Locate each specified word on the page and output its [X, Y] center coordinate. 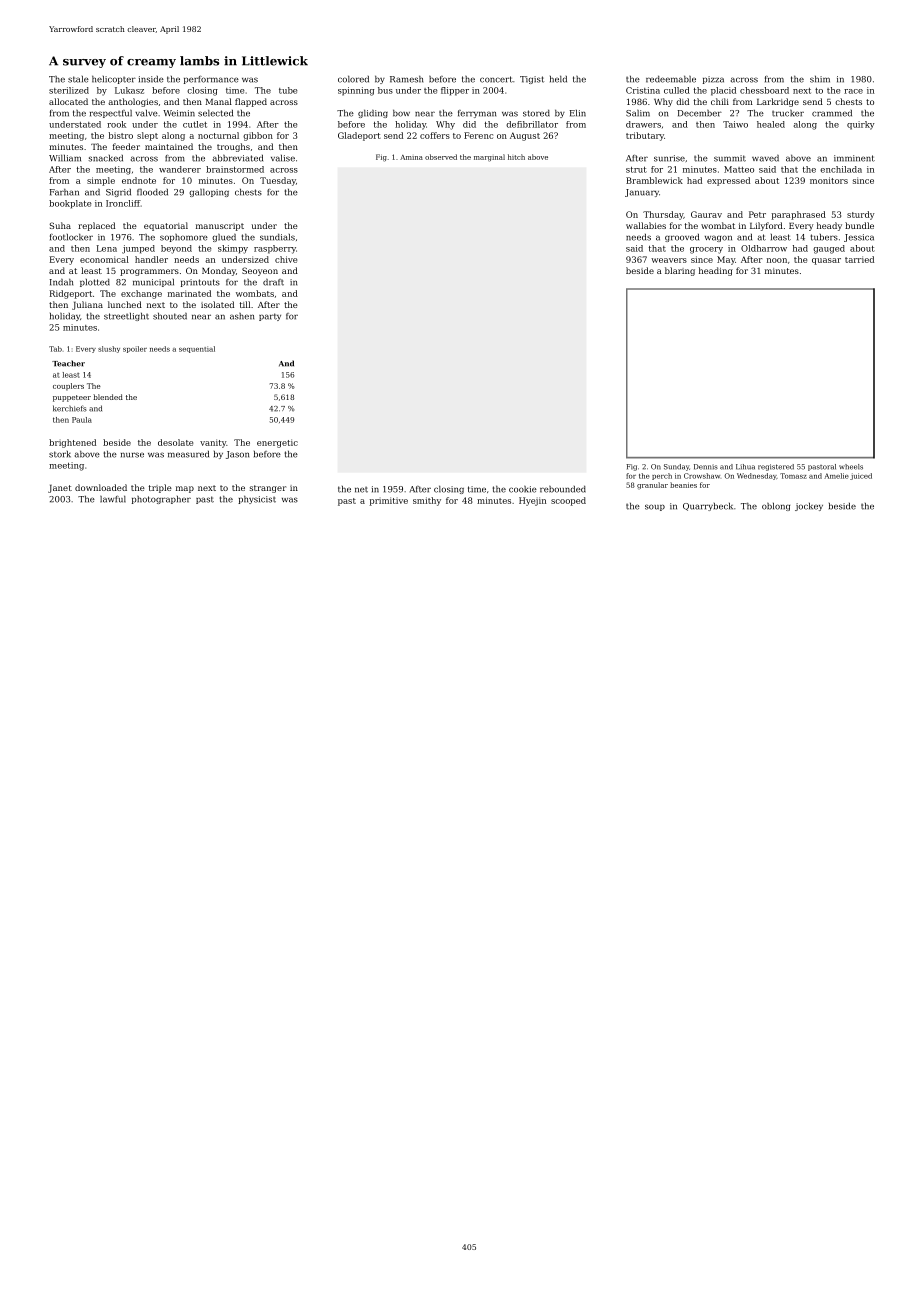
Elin [578, 113]
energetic [277, 443]
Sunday [676, 467]
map [185, 489]
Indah [61, 282]
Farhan [64, 192]
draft [273, 282]
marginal [489, 158]
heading [716, 271]
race [853, 91]
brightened [72, 443]
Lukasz [129, 90]
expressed [728, 181]
